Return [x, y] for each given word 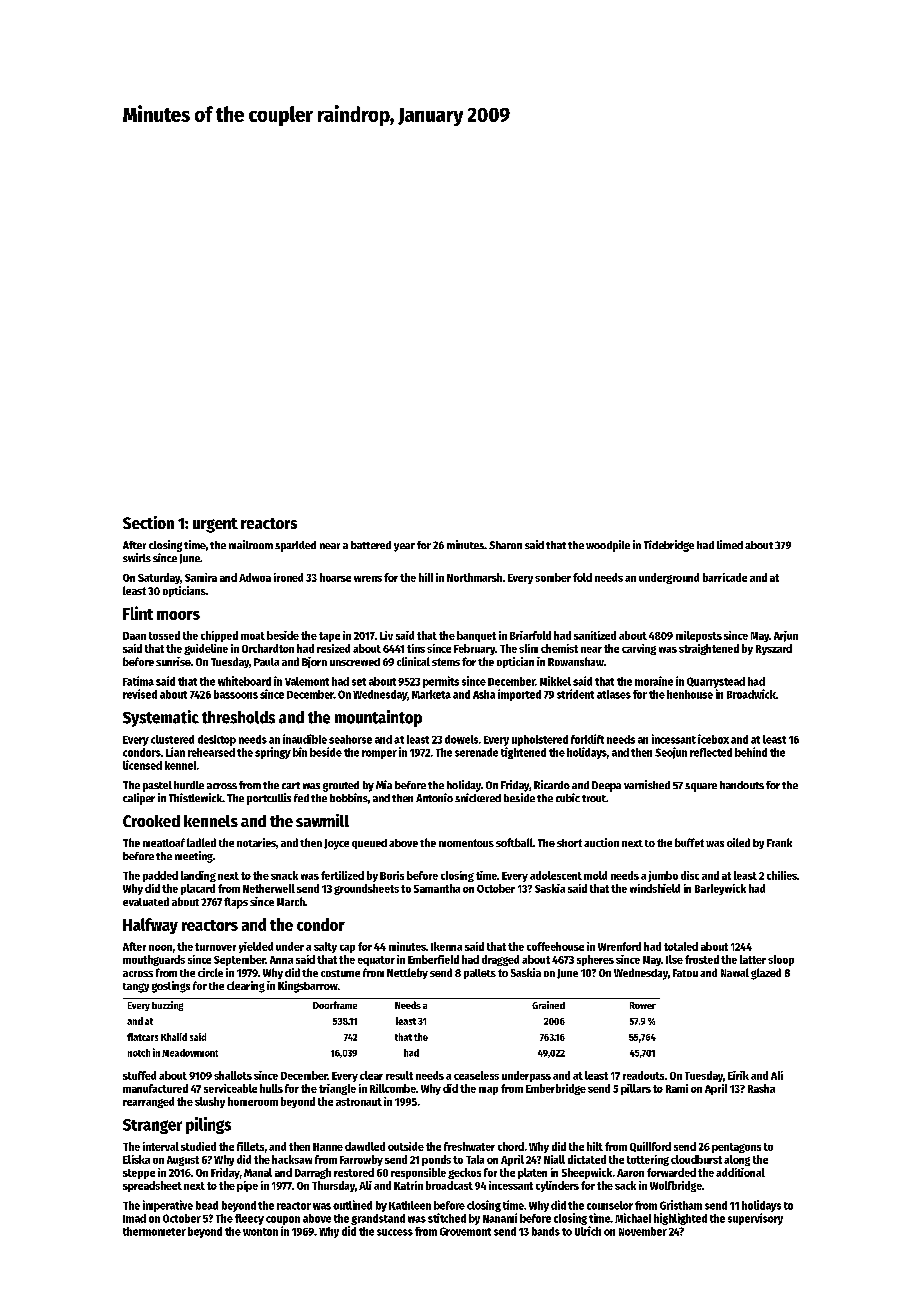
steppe [139, 1174]
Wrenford [619, 946]
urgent [215, 525]
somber [553, 577]
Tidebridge [669, 546]
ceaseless [476, 1075]
